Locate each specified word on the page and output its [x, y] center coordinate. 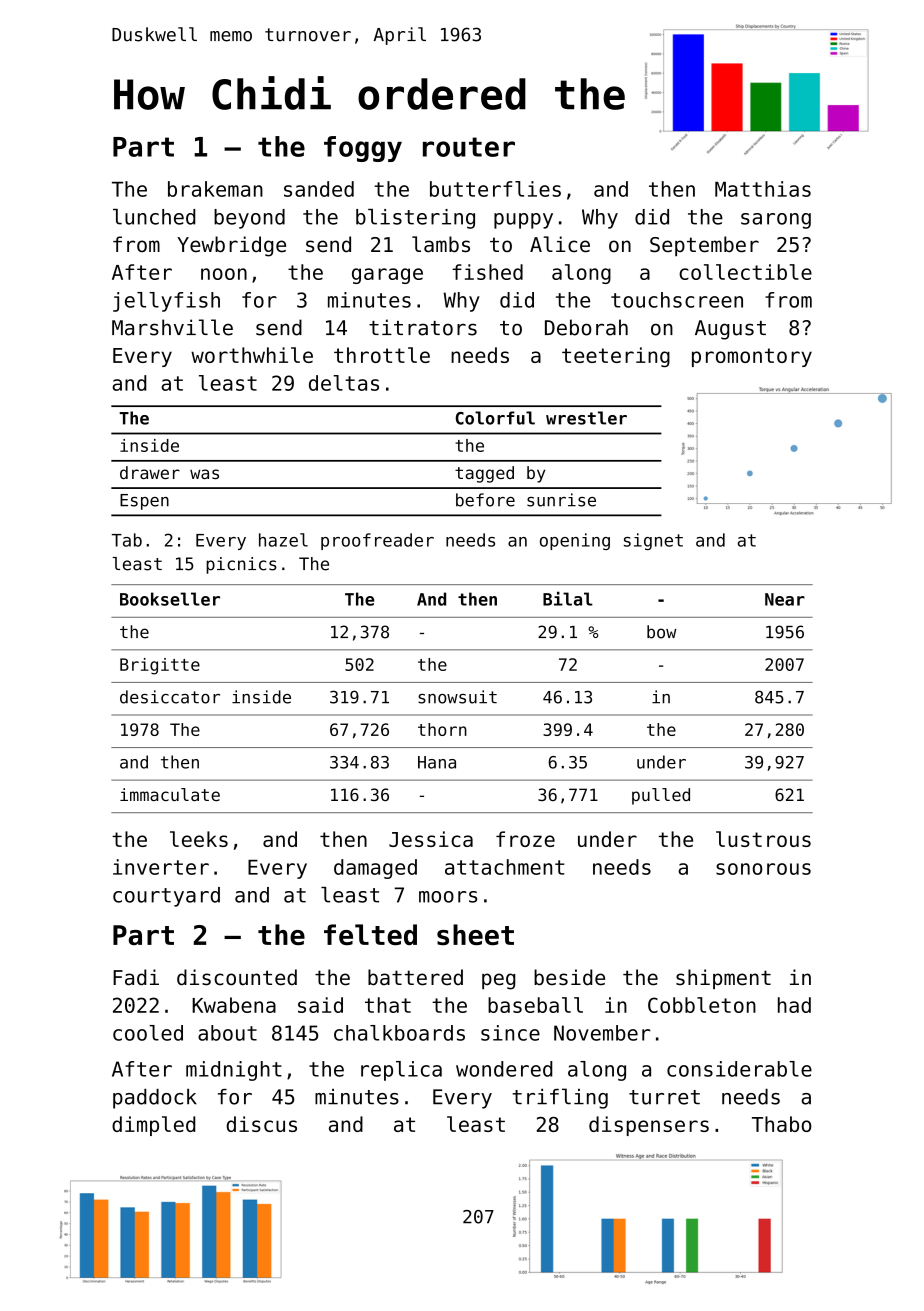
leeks [199, 839]
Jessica [431, 839]
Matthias [763, 189]
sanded [319, 189]
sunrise [561, 500]
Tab [127, 540]
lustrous [763, 839]
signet [653, 541]
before [485, 500]
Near [785, 599]
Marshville [172, 327]
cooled [148, 1033]
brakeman [215, 189]
